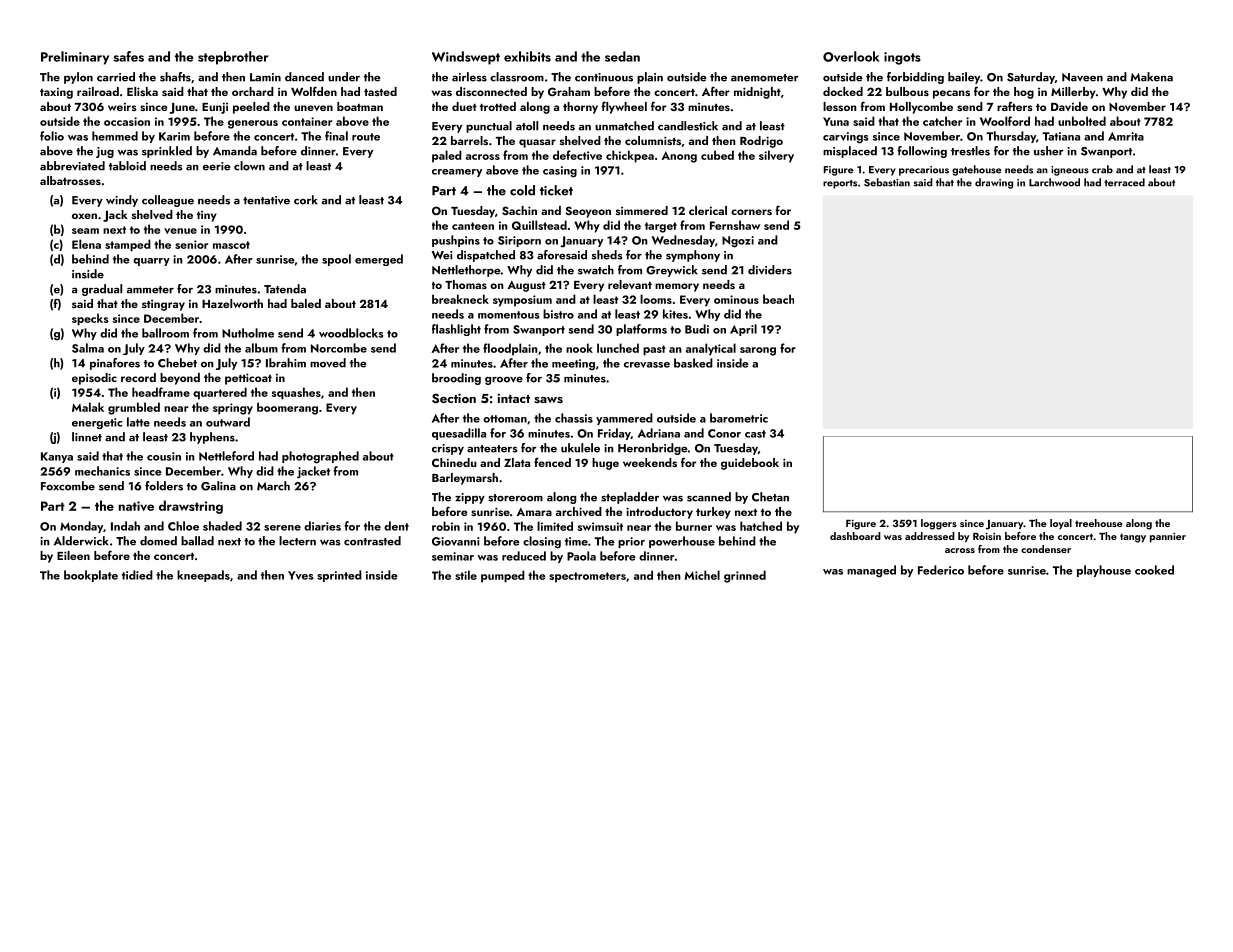 The width and height of the document is (1233, 952). What do you see at coordinates (1099, 523) in the document?
I see `treehouse` at bounding box center [1099, 523].
